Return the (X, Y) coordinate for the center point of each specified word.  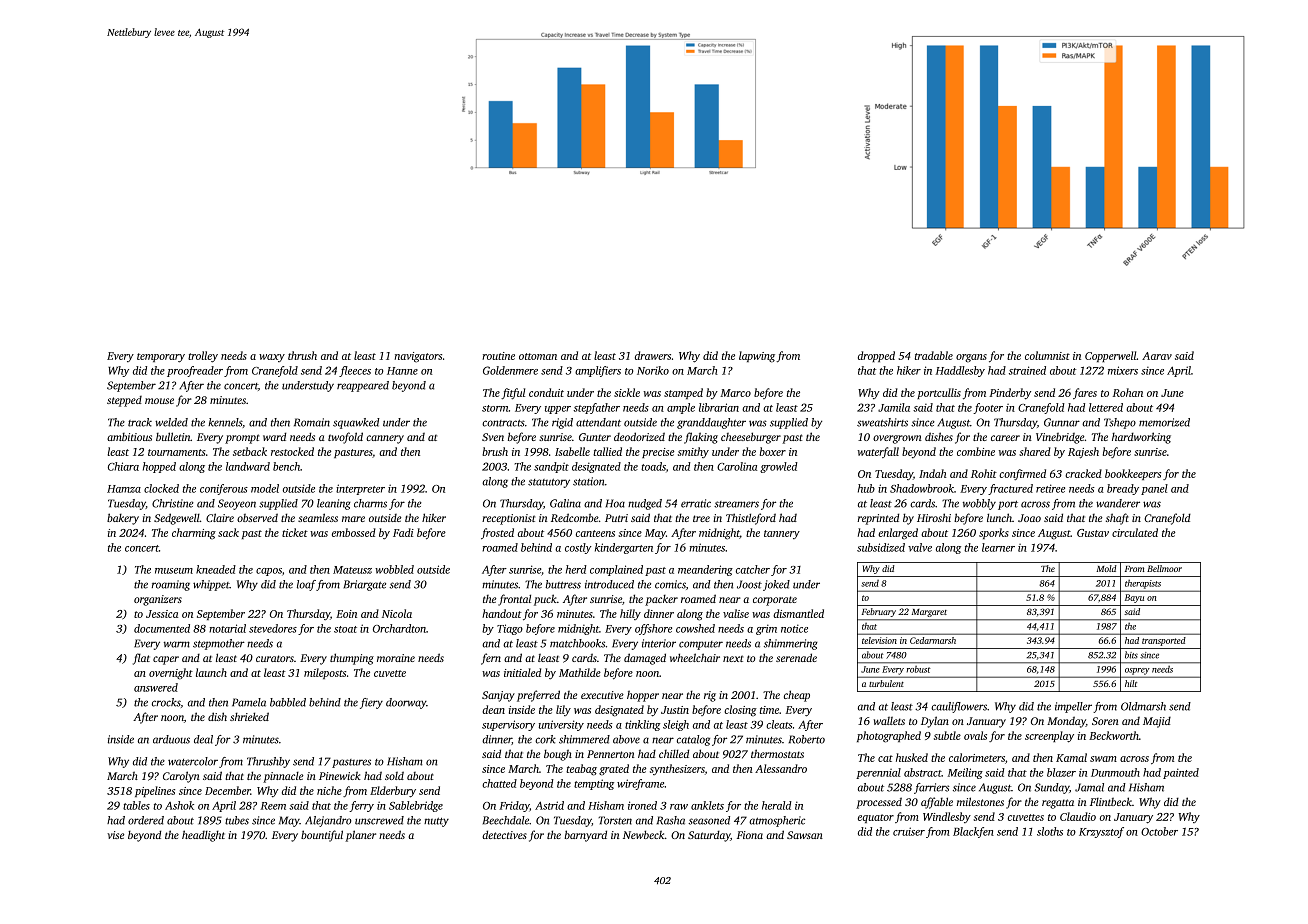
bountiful (322, 836)
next (733, 658)
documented (162, 628)
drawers (653, 355)
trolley (203, 357)
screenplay (1049, 737)
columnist (1047, 355)
